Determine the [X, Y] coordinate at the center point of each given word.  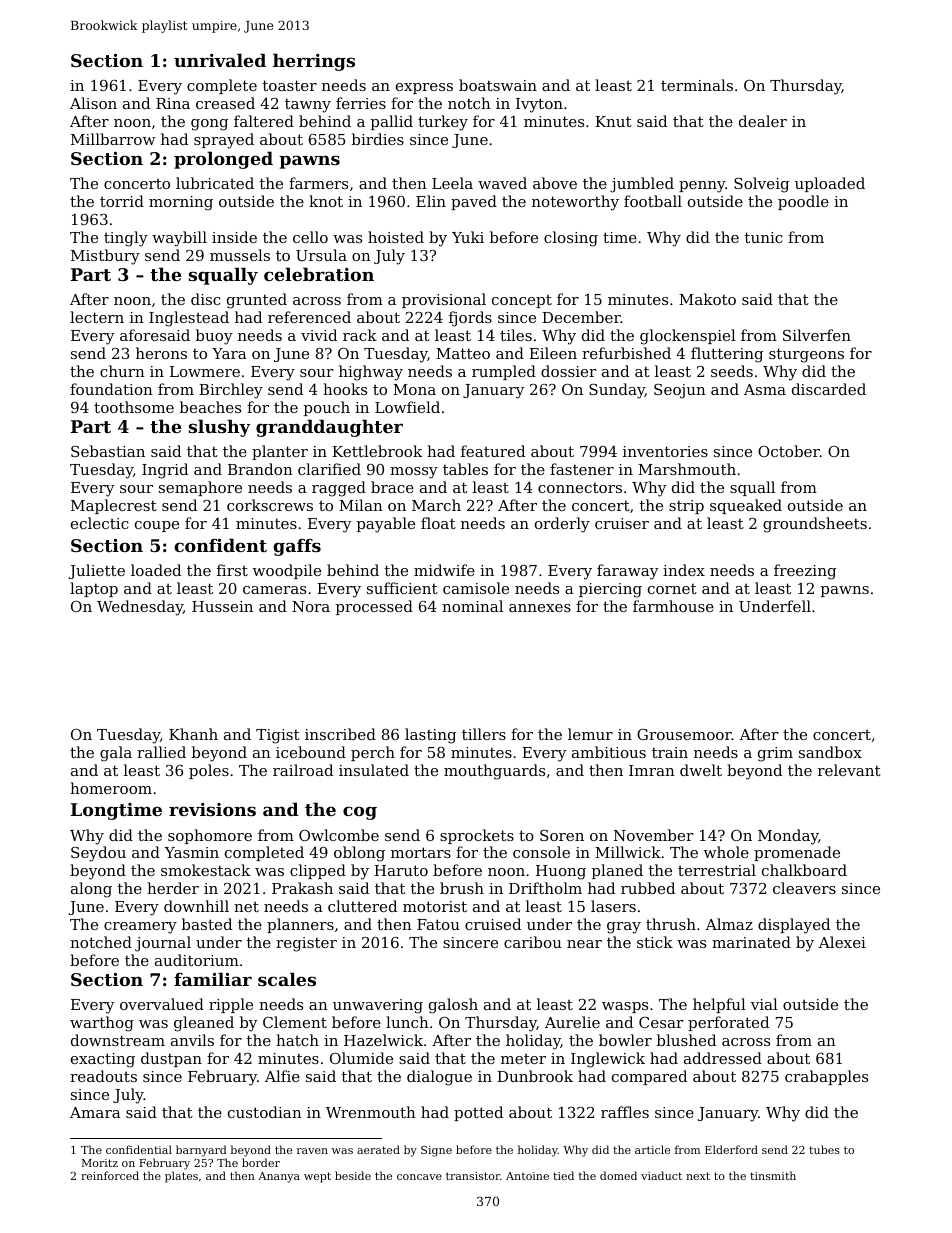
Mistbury [105, 257]
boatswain [498, 85]
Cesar [661, 1022]
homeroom [111, 788]
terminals [697, 85]
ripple [231, 1005]
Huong [561, 872]
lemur [590, 734]
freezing [805, 572]
